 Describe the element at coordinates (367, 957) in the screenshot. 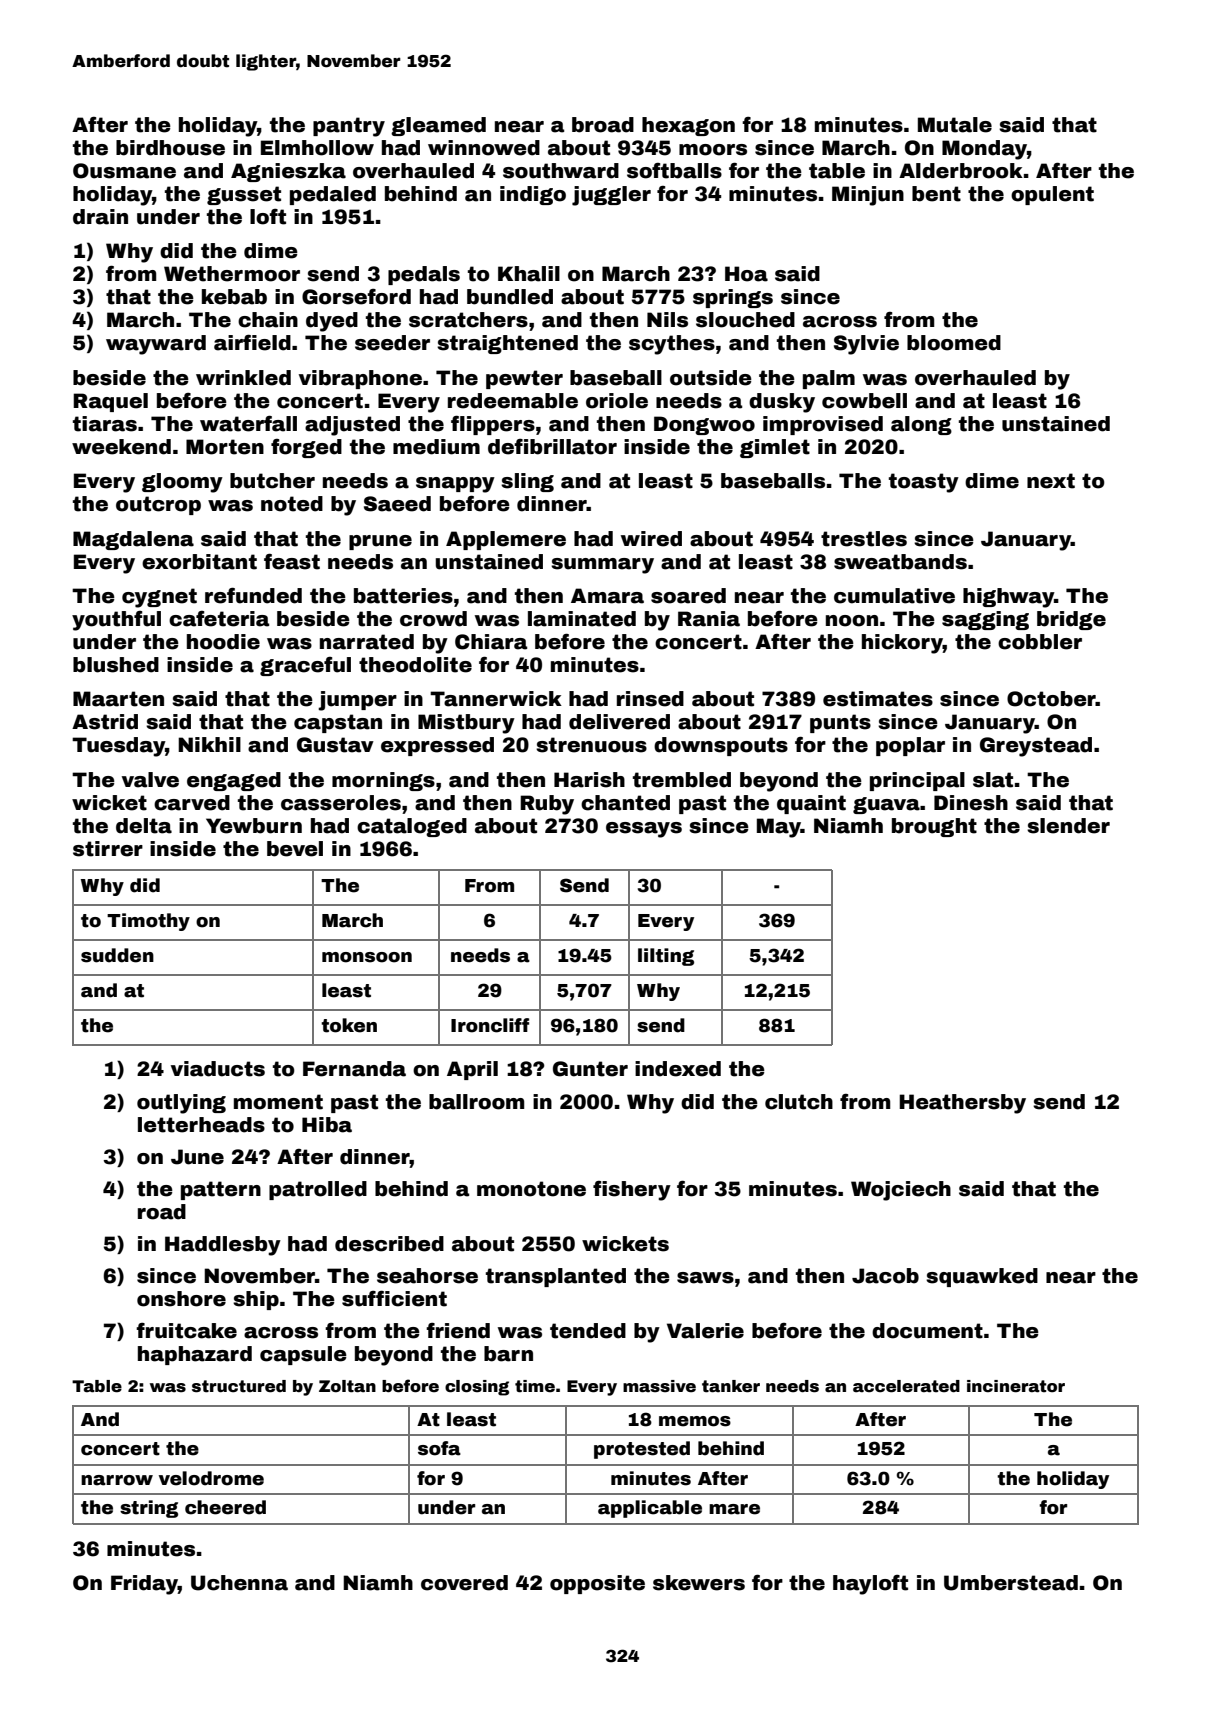

I see `monsoon` at that location.
